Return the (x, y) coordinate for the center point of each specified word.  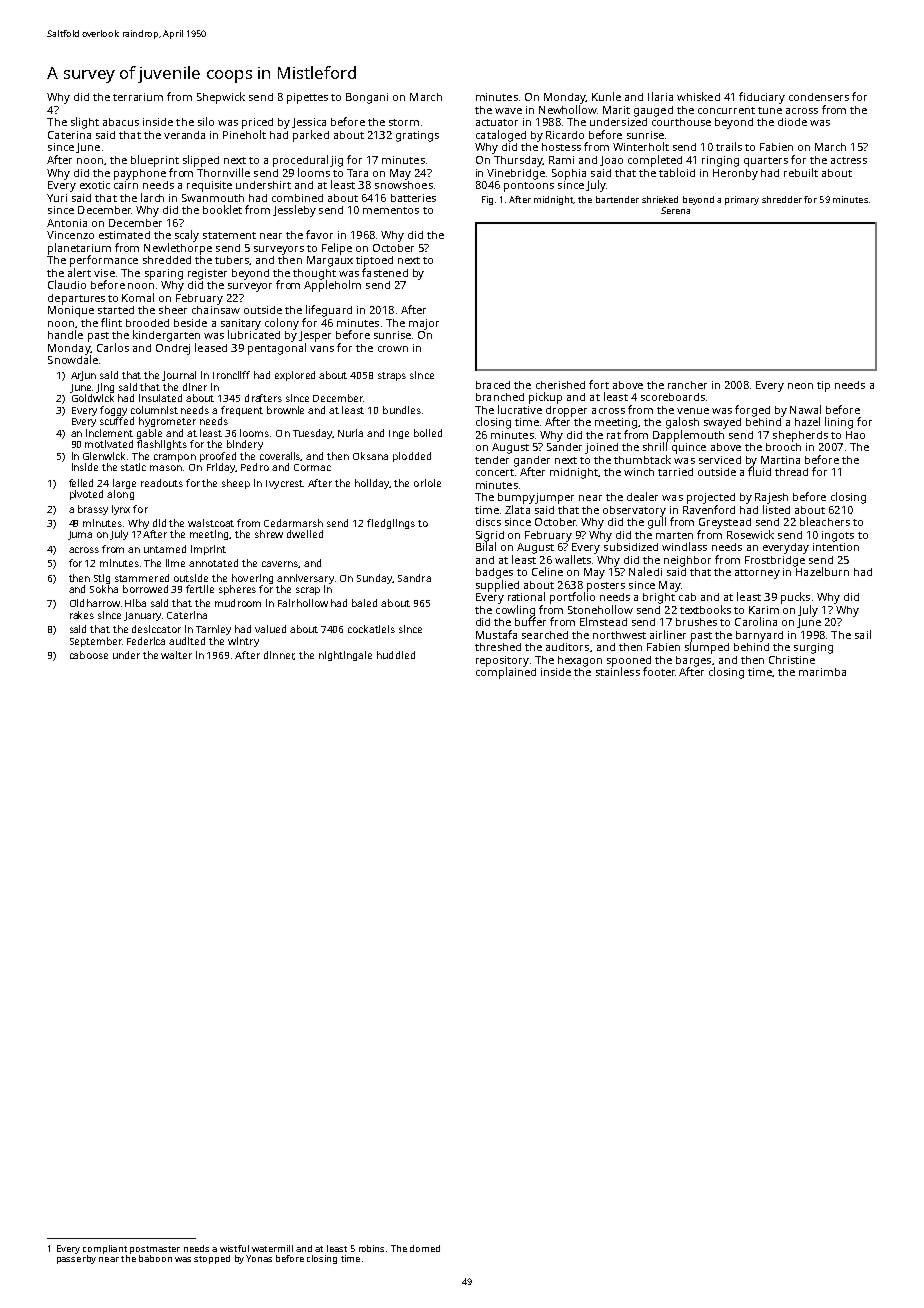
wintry (243, 642)
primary (742, 200)
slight (85, 123)
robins (371, 1248)
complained (506, 673)
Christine (792, 660)
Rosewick (750, 534)
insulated (160, 398)
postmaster (155, 1250)
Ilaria (660, 96)
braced (493, 385)
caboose (89, 655)
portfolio (572, 598)
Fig (487, 200)
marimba (822, 672)
